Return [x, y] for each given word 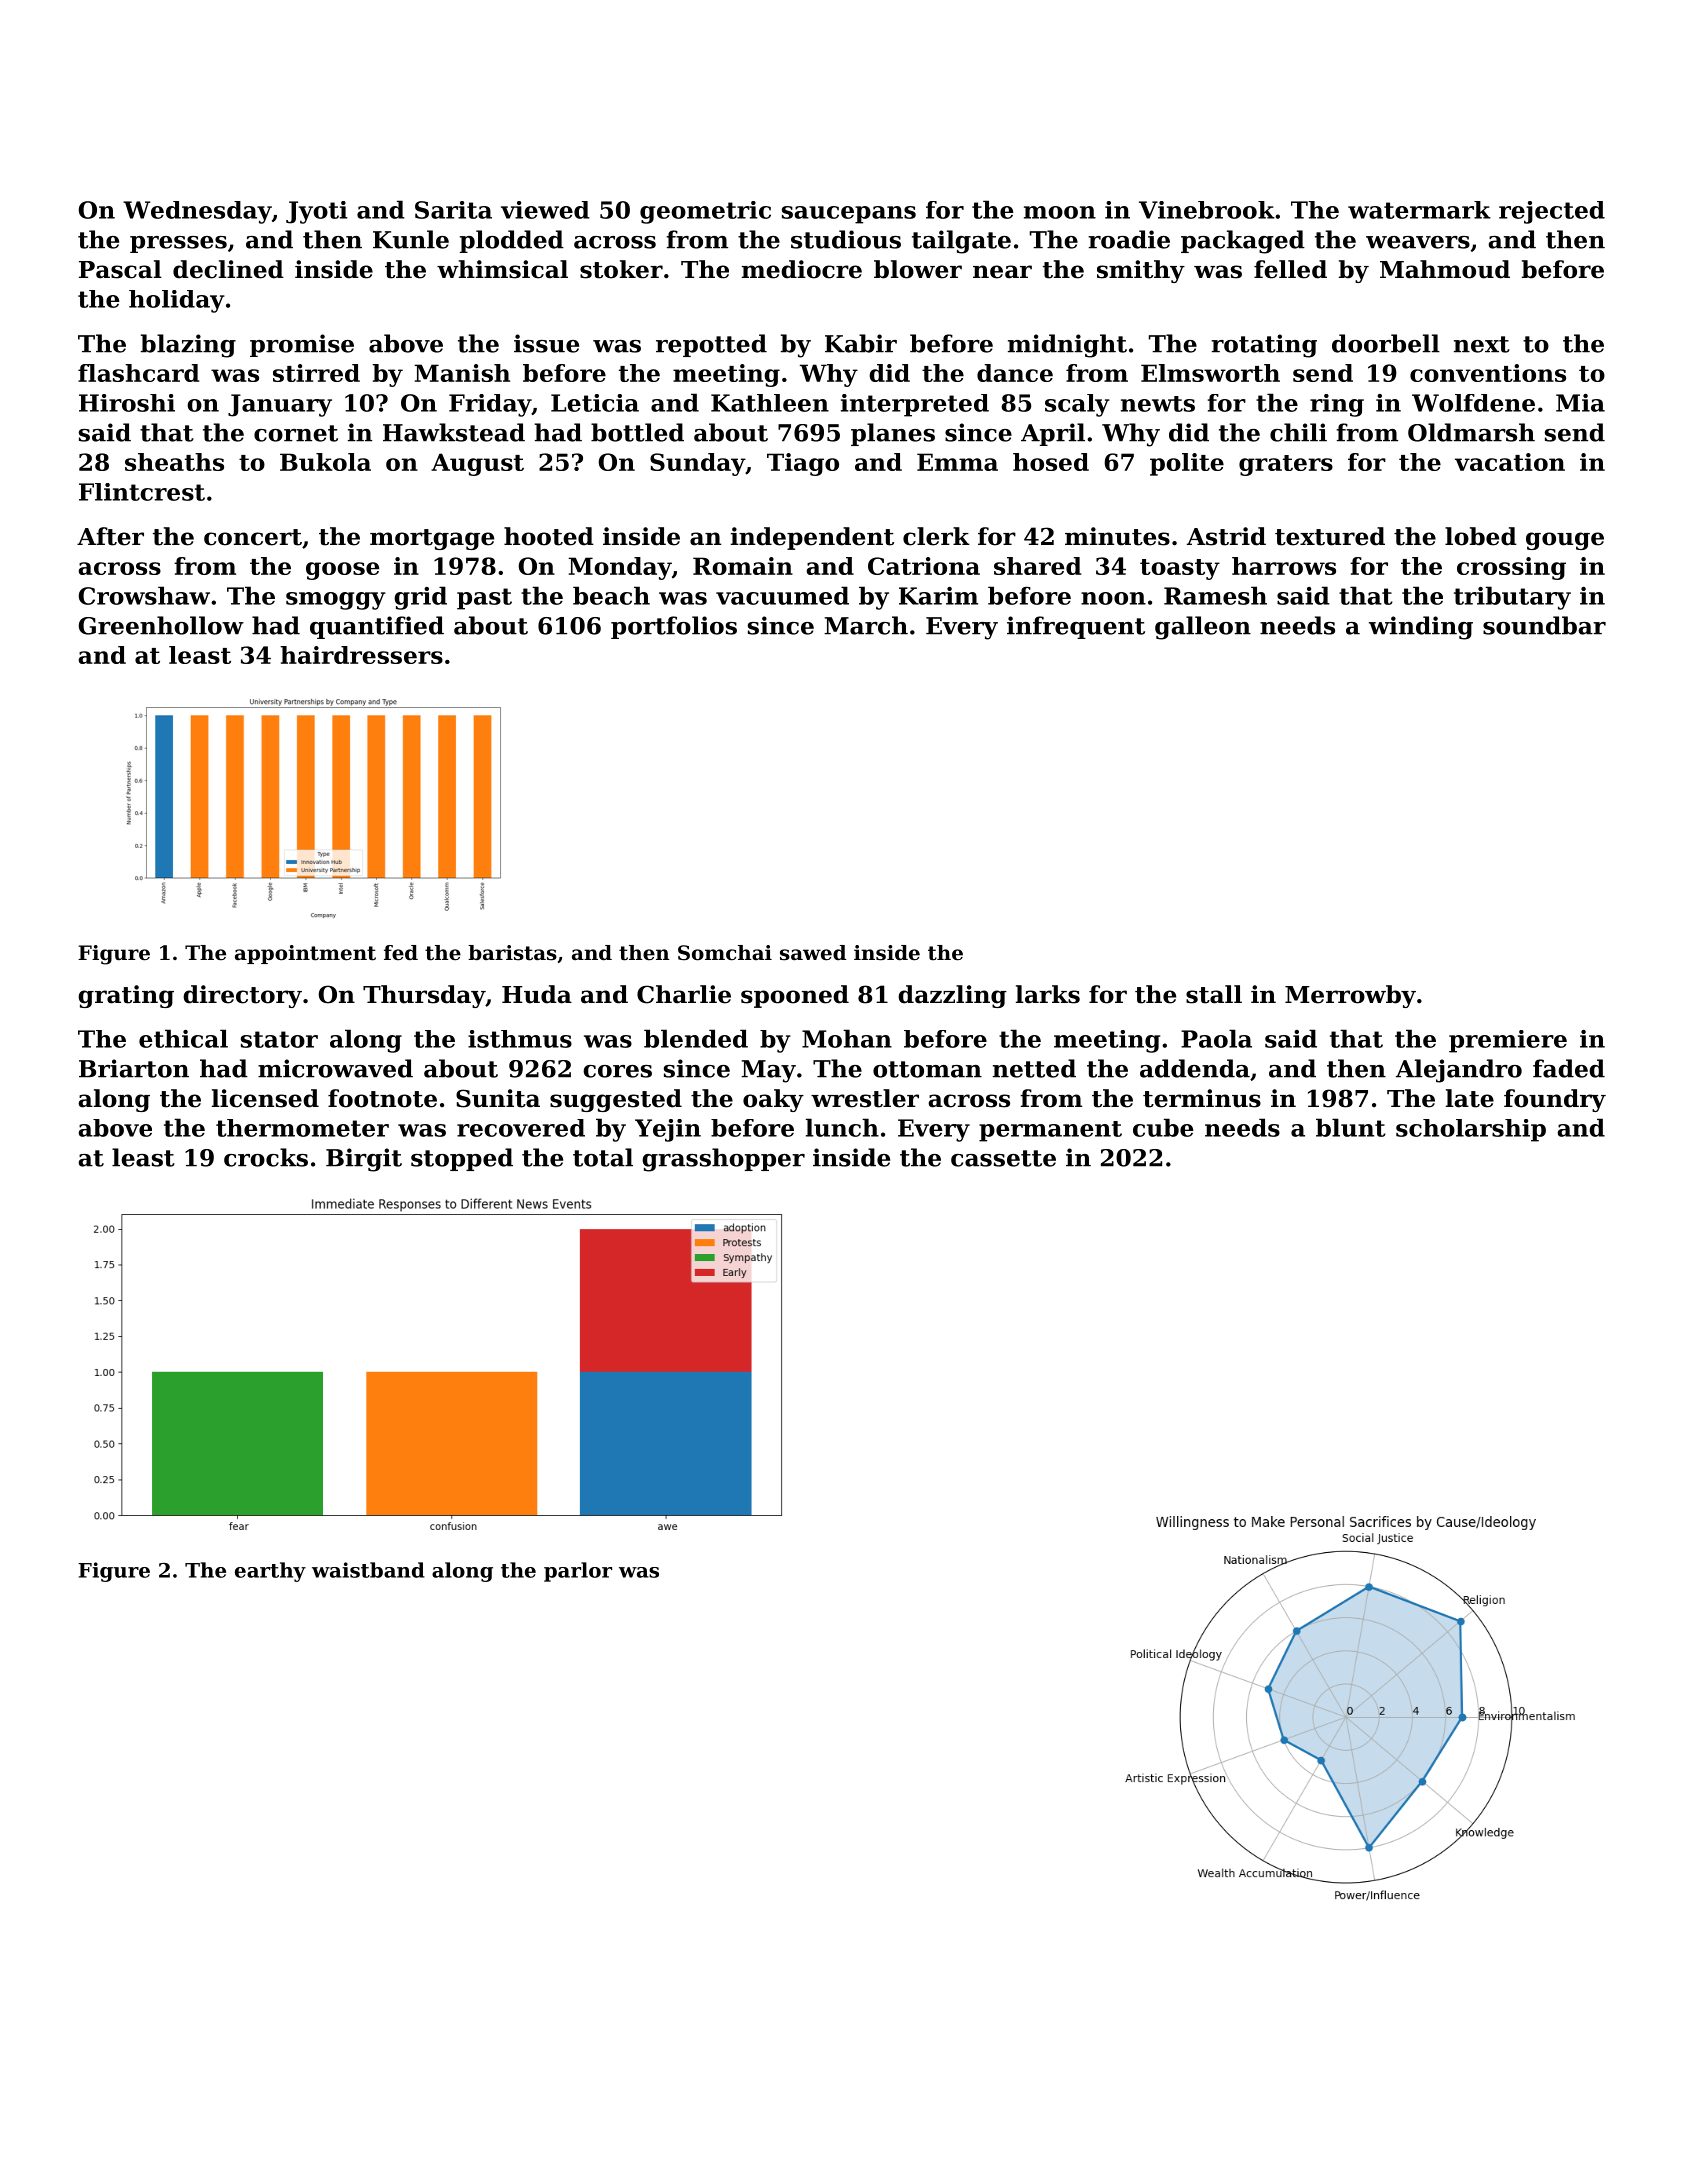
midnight [1067, 346]
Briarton [134, 1068]
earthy [270, 1572]
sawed [813, 953]
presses [178, 244]
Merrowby [1350, 996]
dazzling [952, 996]
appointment [305, 954]
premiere [1508, 1041]
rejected [1552, 212]
